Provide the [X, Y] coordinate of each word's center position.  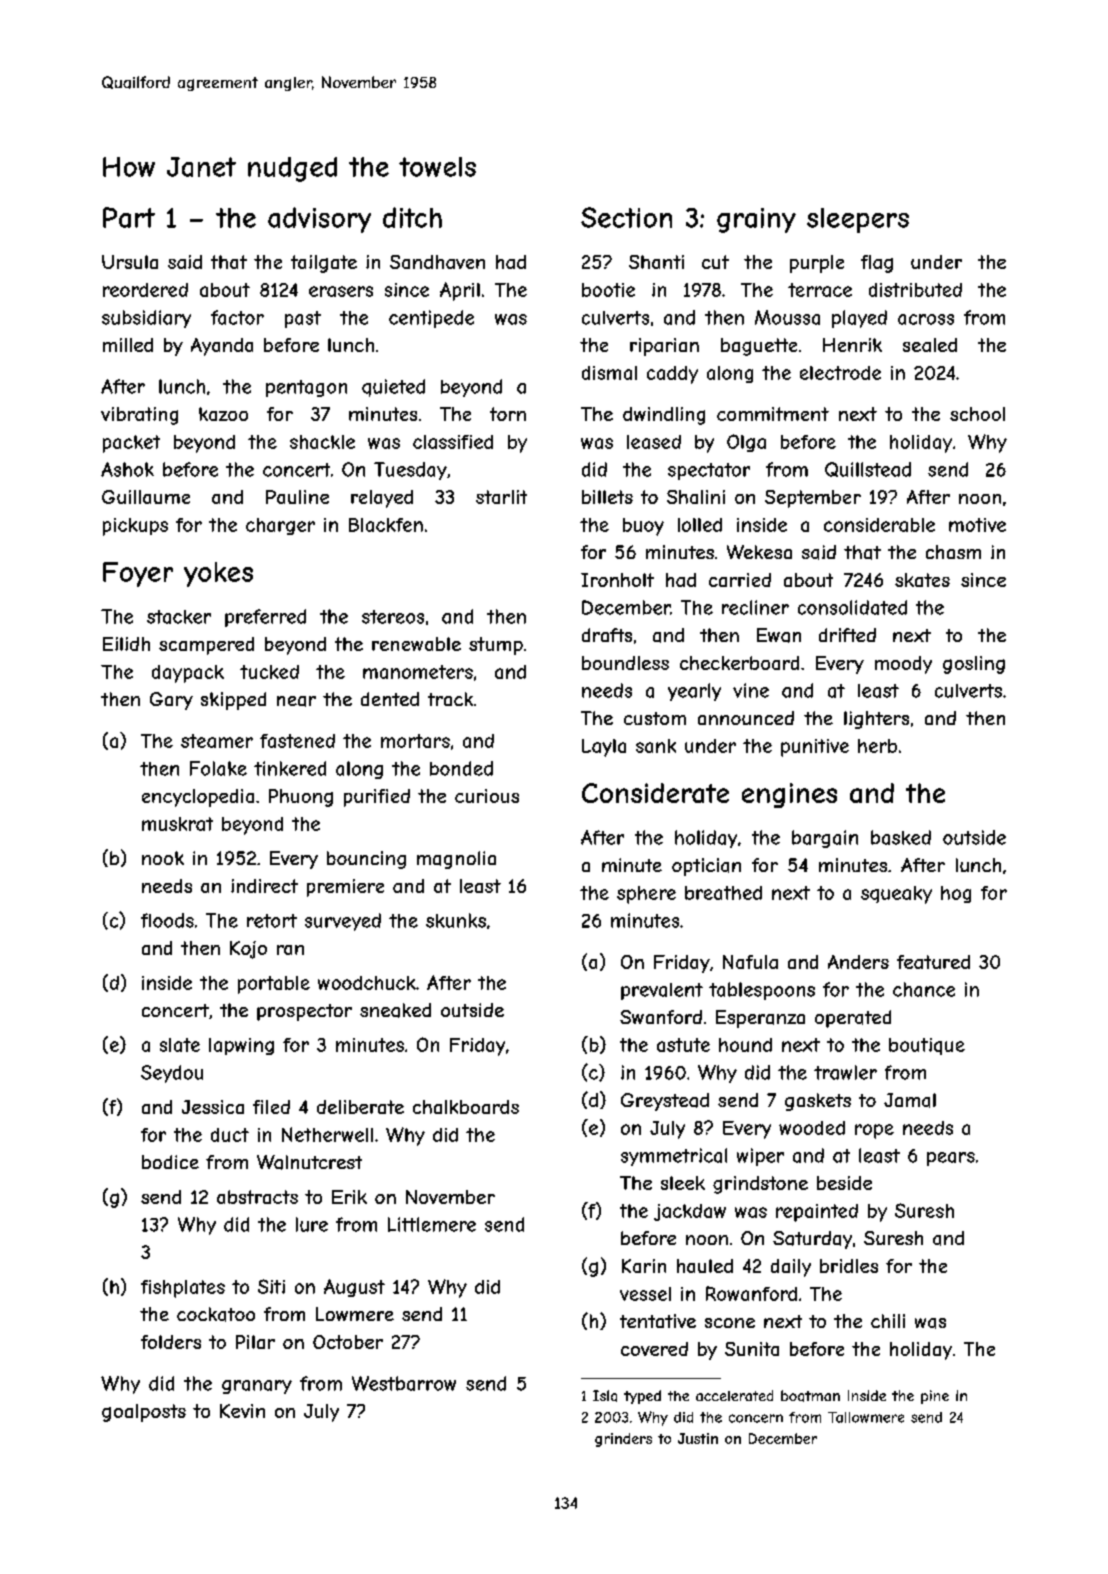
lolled [700, 525]
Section [626, 217]
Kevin [242, 1411]
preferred [265, 618]
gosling [974, 665]
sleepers [858, 220]
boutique [927, 1046]
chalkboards [466, 1107]
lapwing [241, 1046]
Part [129, 217]
